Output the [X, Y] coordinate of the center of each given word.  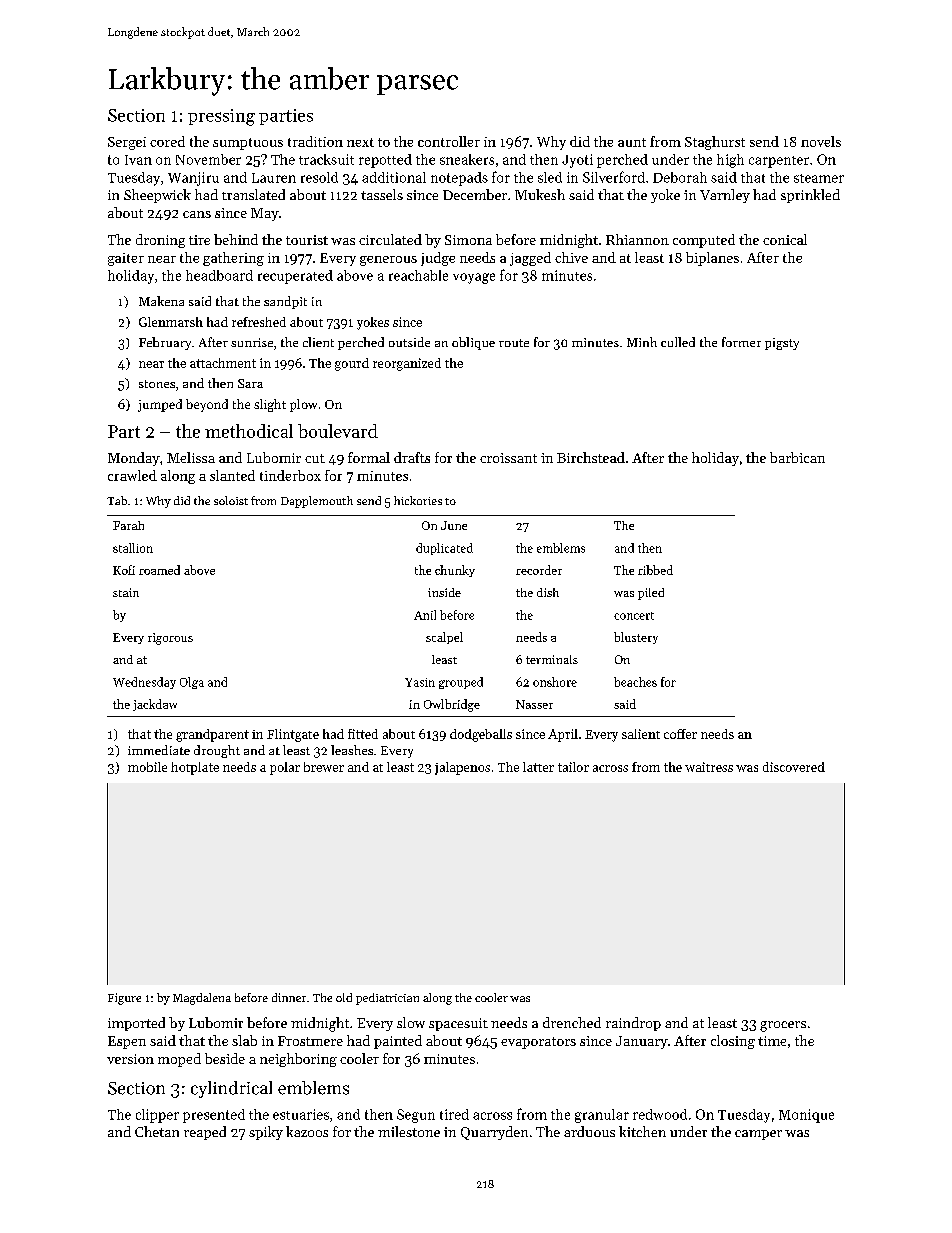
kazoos [307, 1131]
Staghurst [715, 143]
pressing [221, 117]
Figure [124, 999]
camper [758, 1135]
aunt [632, 142]
